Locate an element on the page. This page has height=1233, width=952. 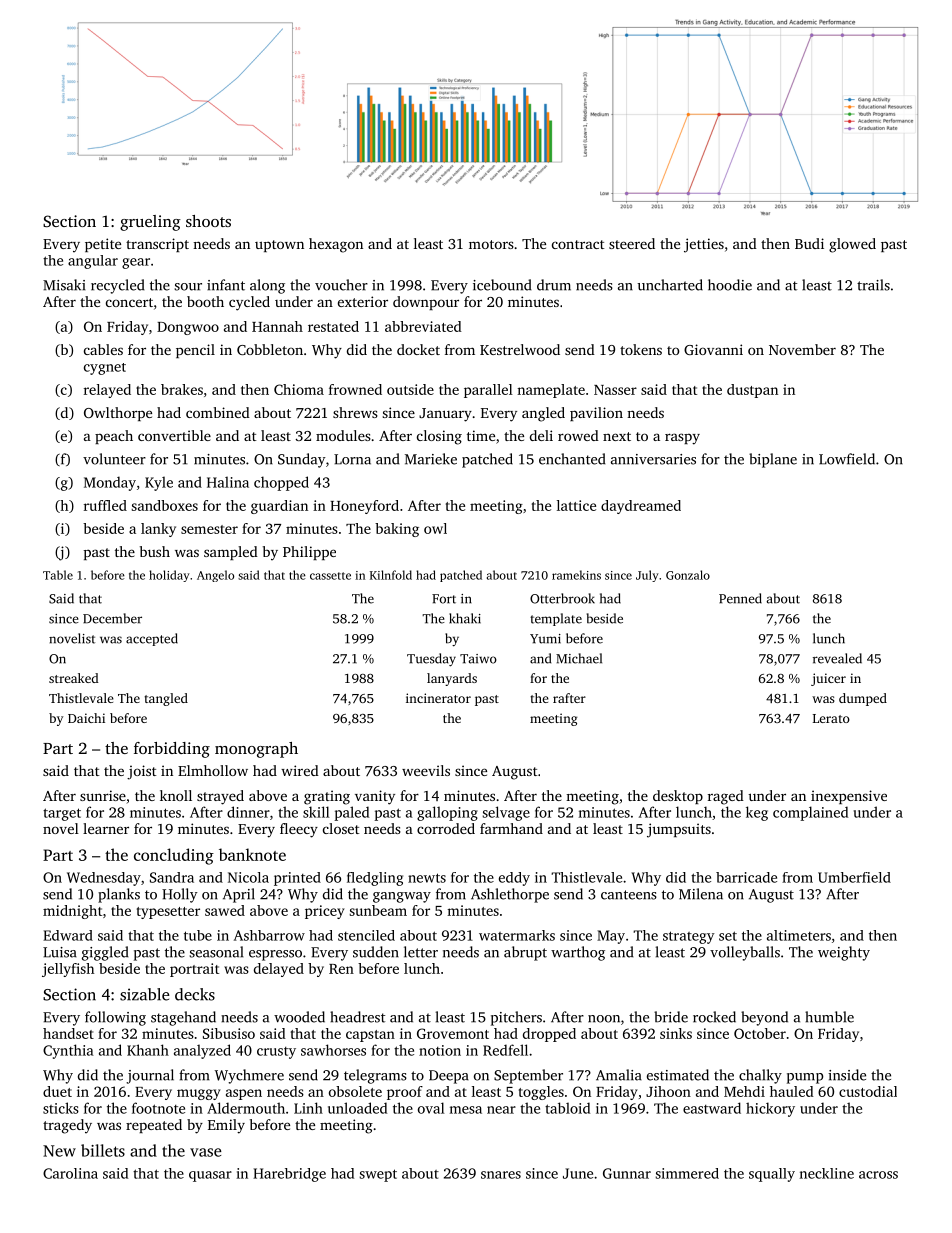
Misaki is located at coordinates (64, 285).
